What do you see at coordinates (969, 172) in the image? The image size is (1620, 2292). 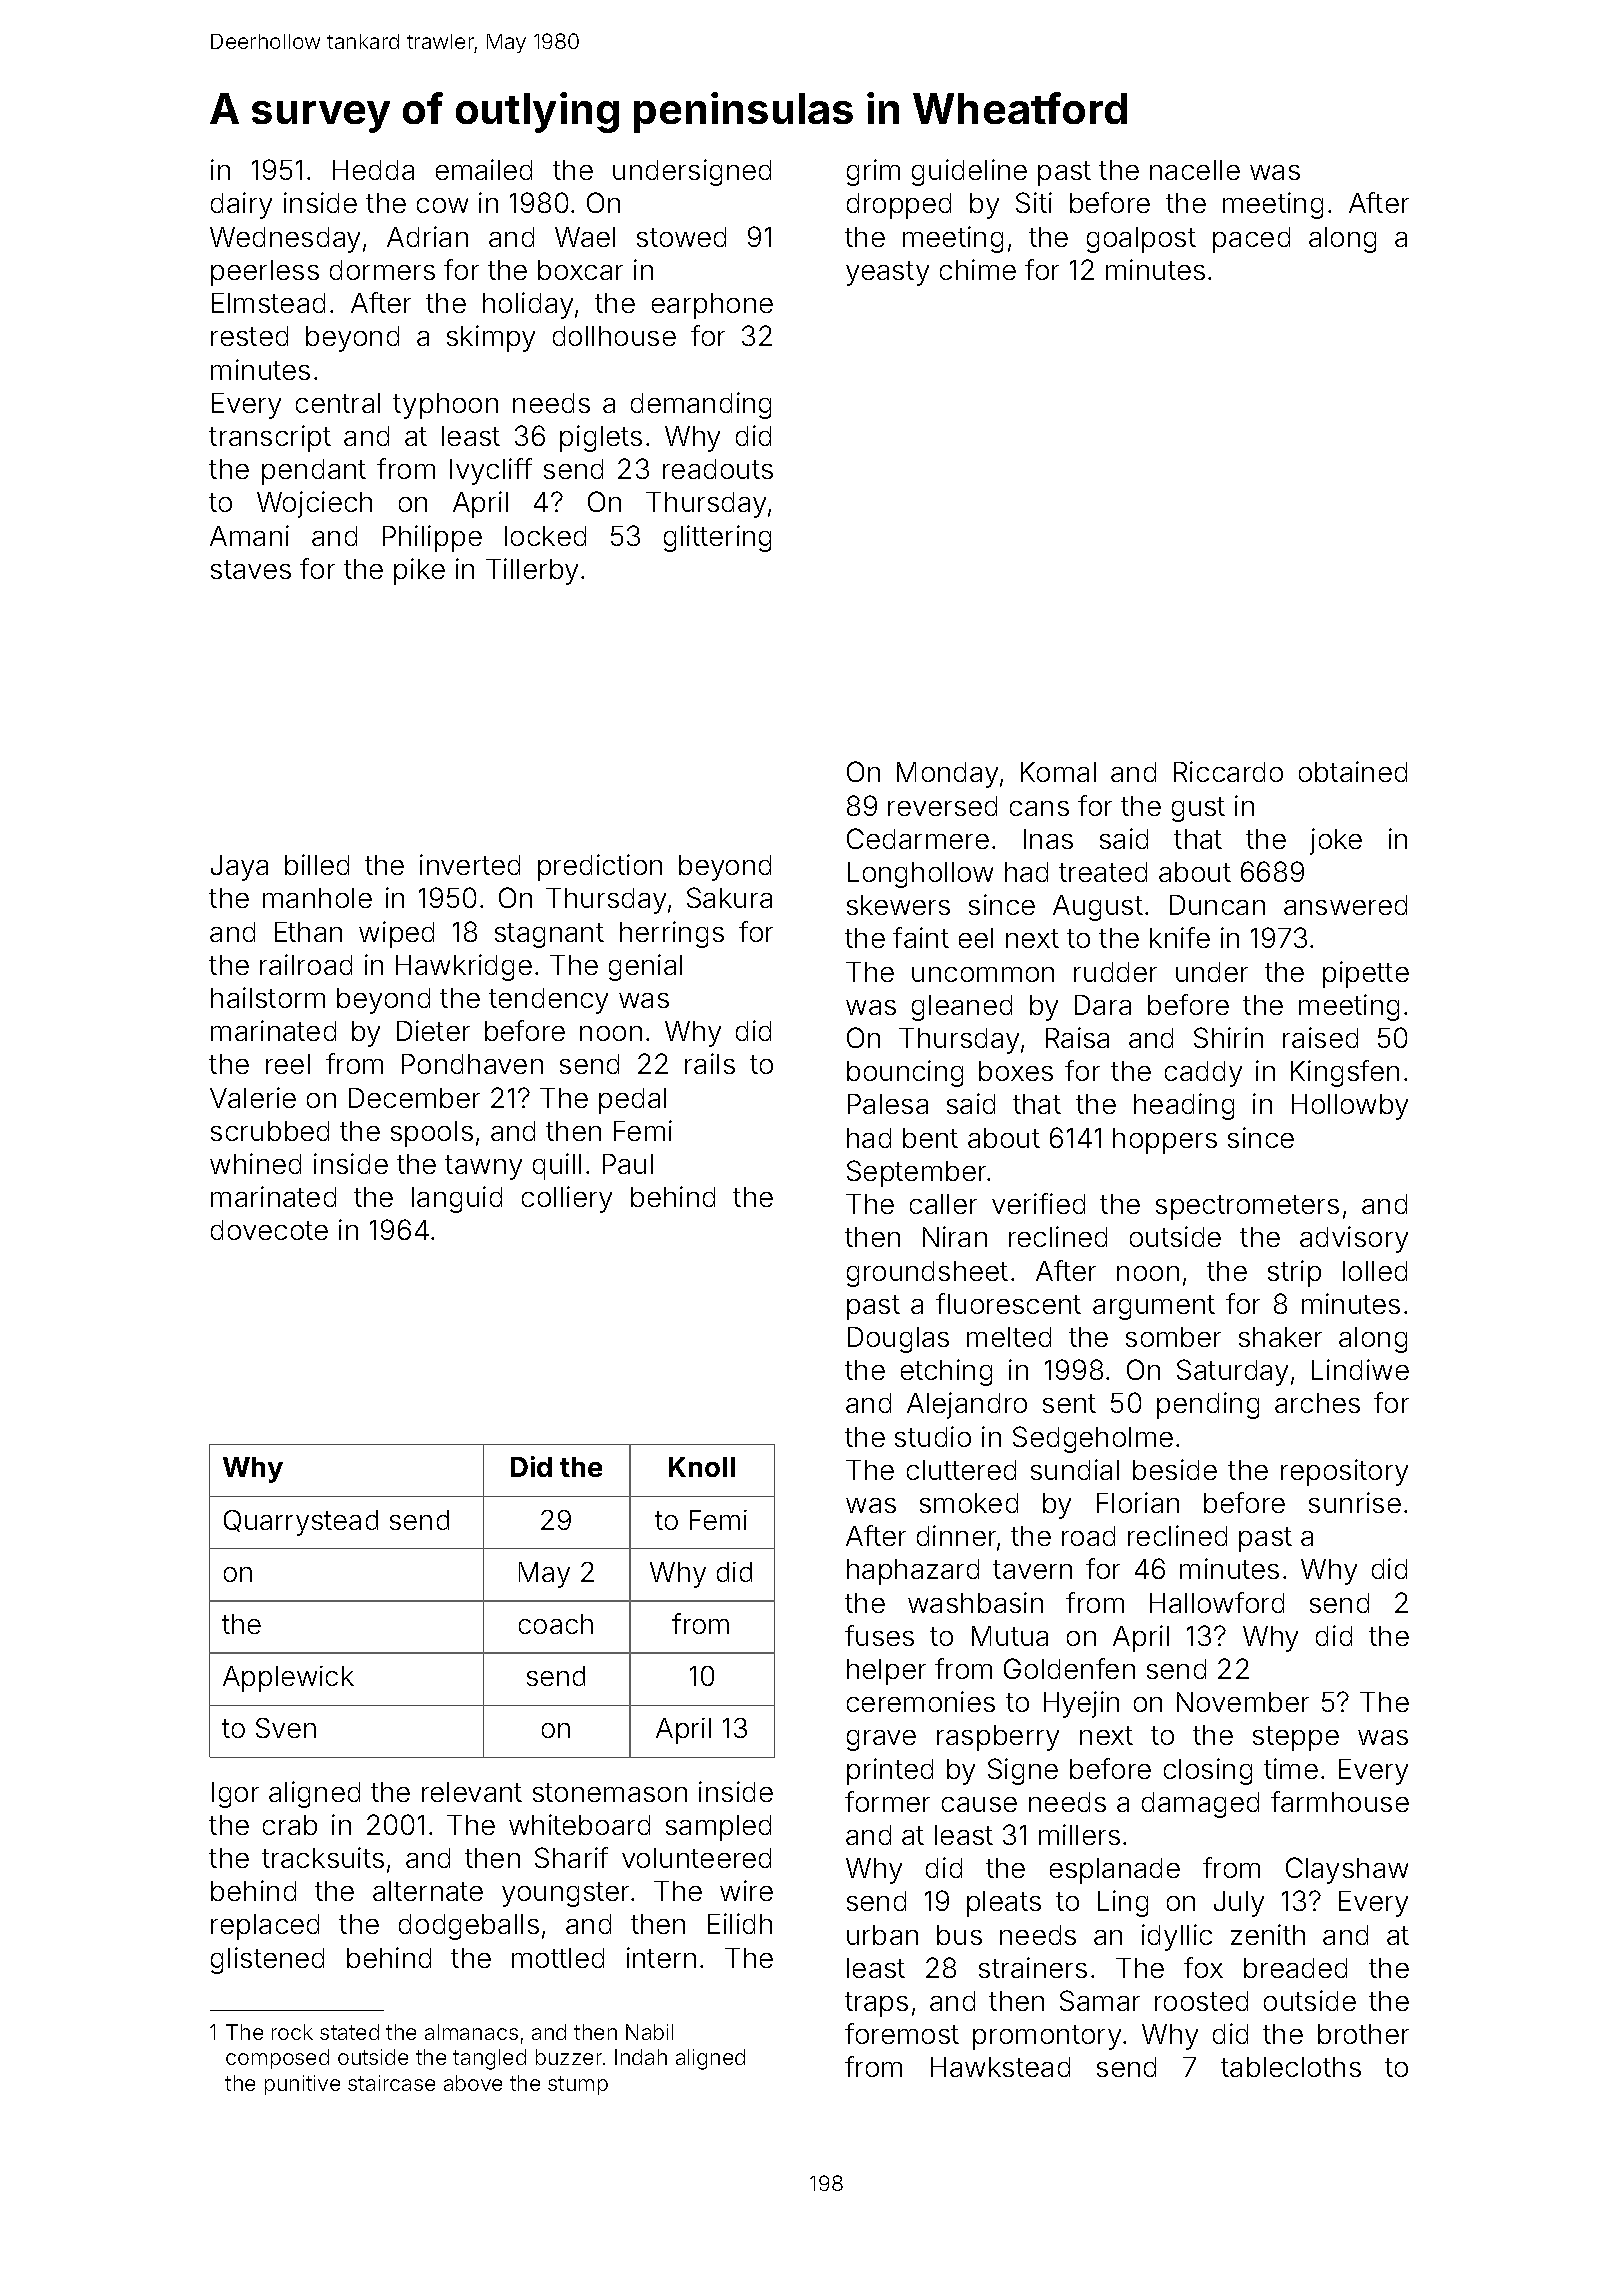 I see `guideline` at bounding box center [969, 172].
